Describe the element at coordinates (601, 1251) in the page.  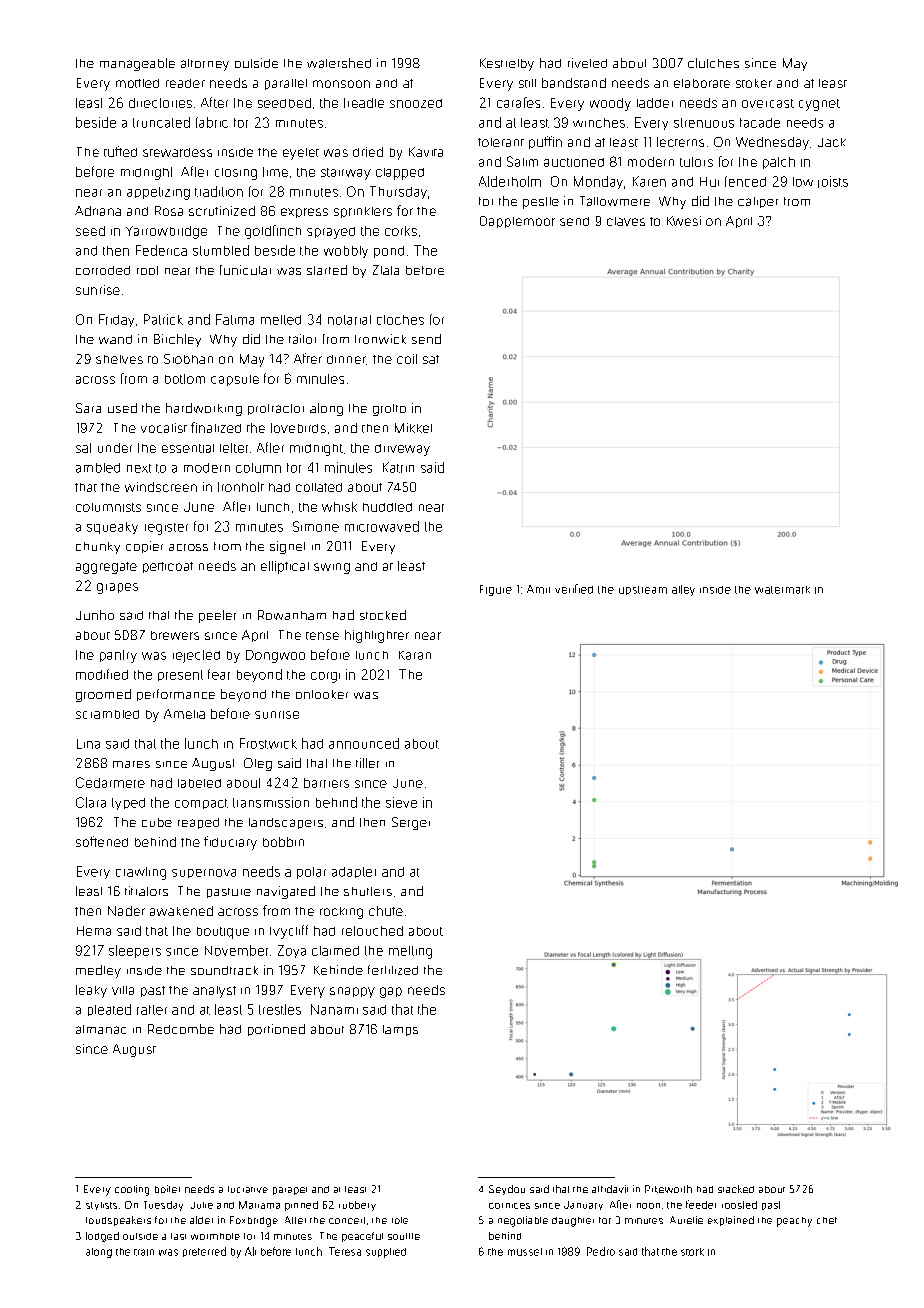
I see `Pedro` at that location.
